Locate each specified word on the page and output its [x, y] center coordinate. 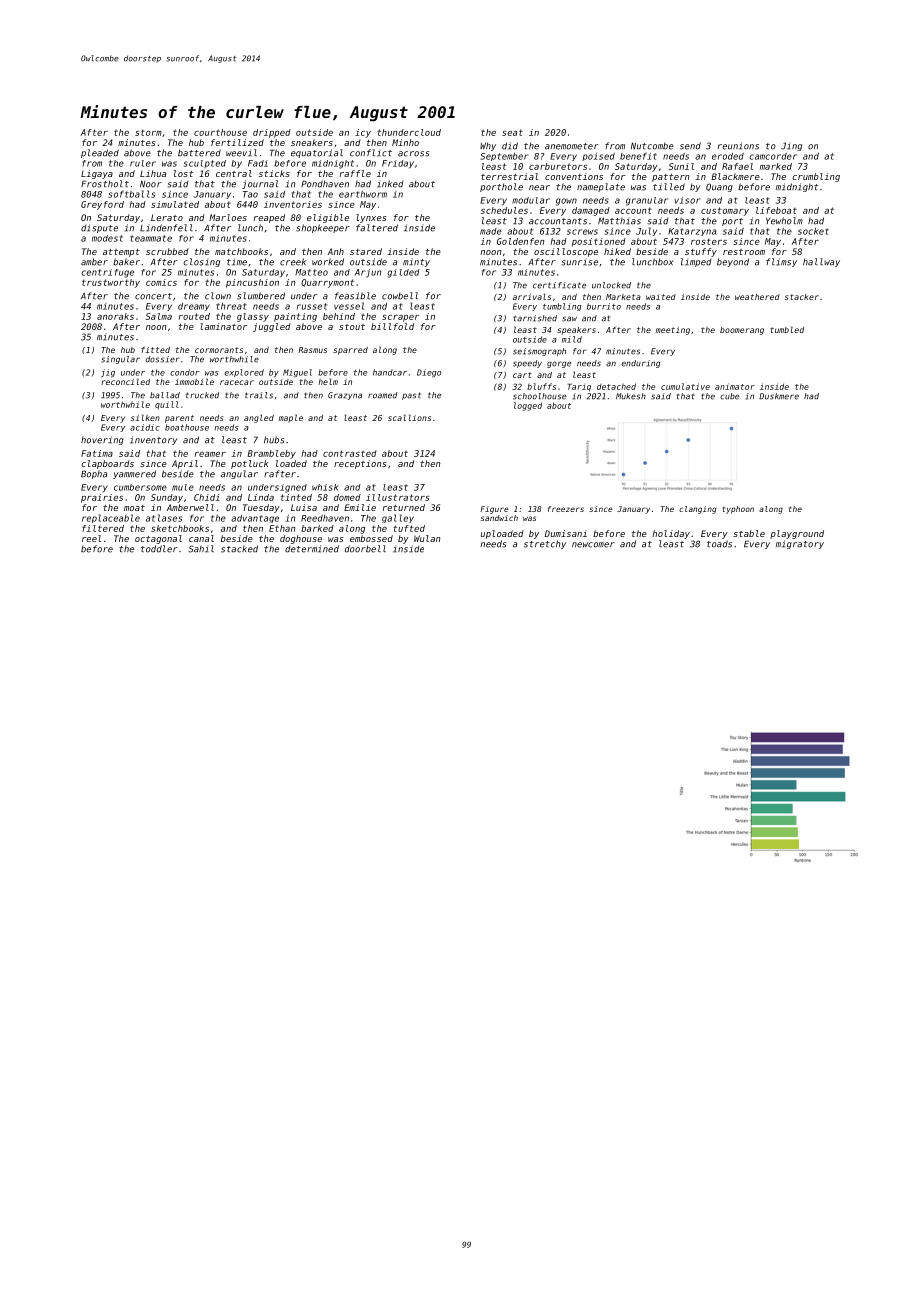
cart [522, 375]
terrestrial [509, 176]
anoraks [115, 316]
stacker [802, 297]
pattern [670, 178]
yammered [134, 474]
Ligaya [97, 174]
